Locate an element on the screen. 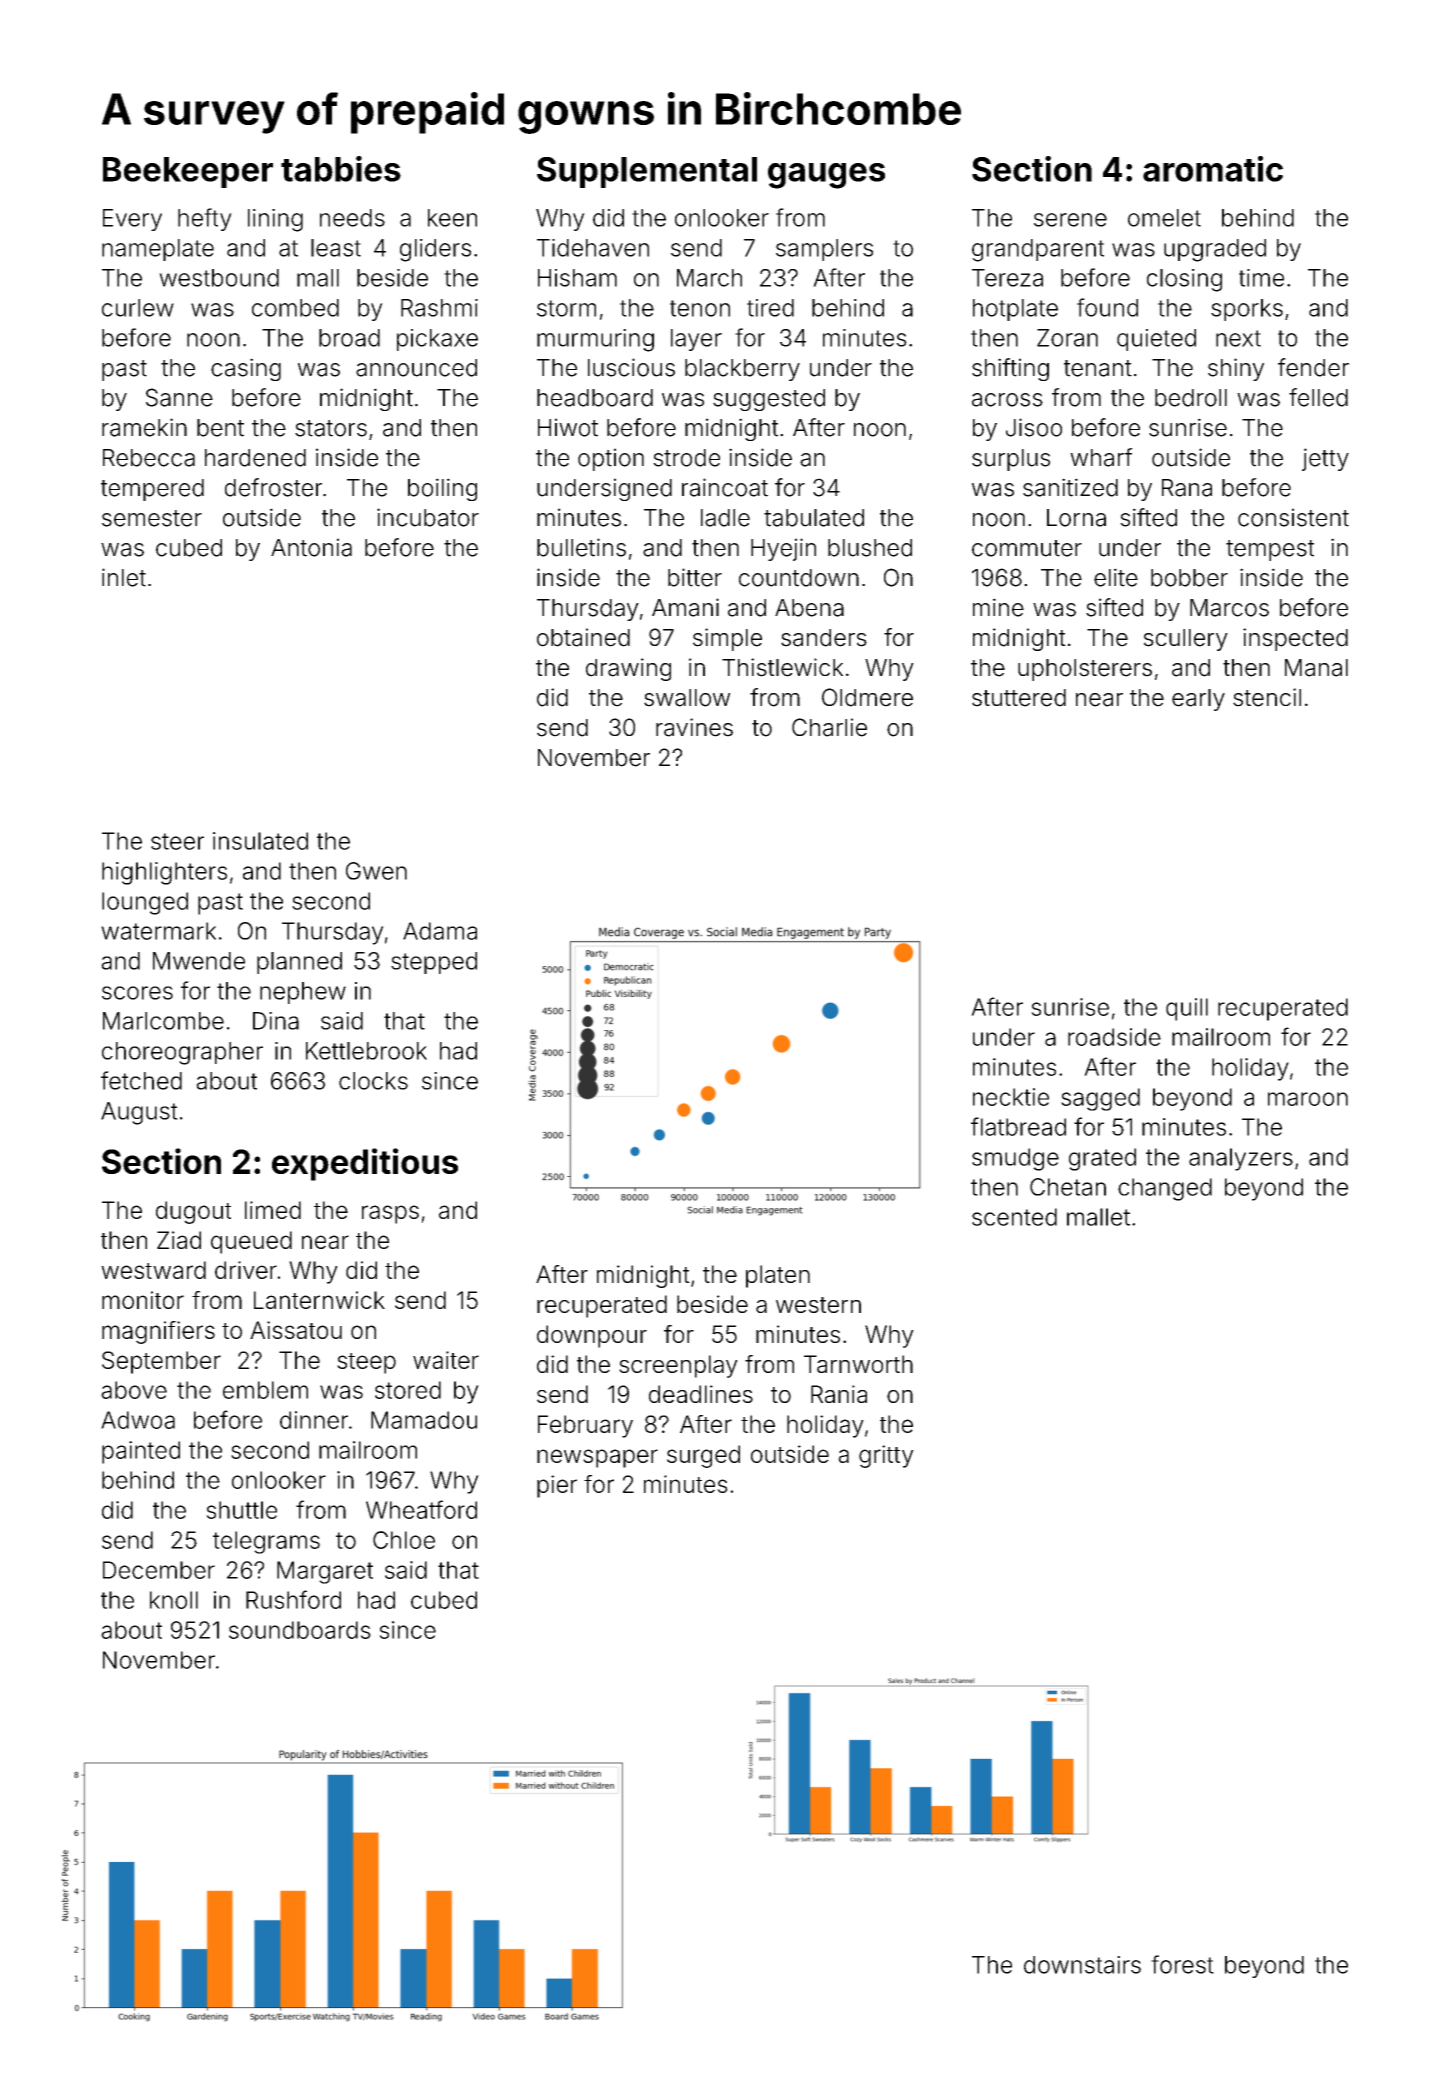 This screenshot has width=1450, height=2100. gauges is located at coordinates (826, 176).
